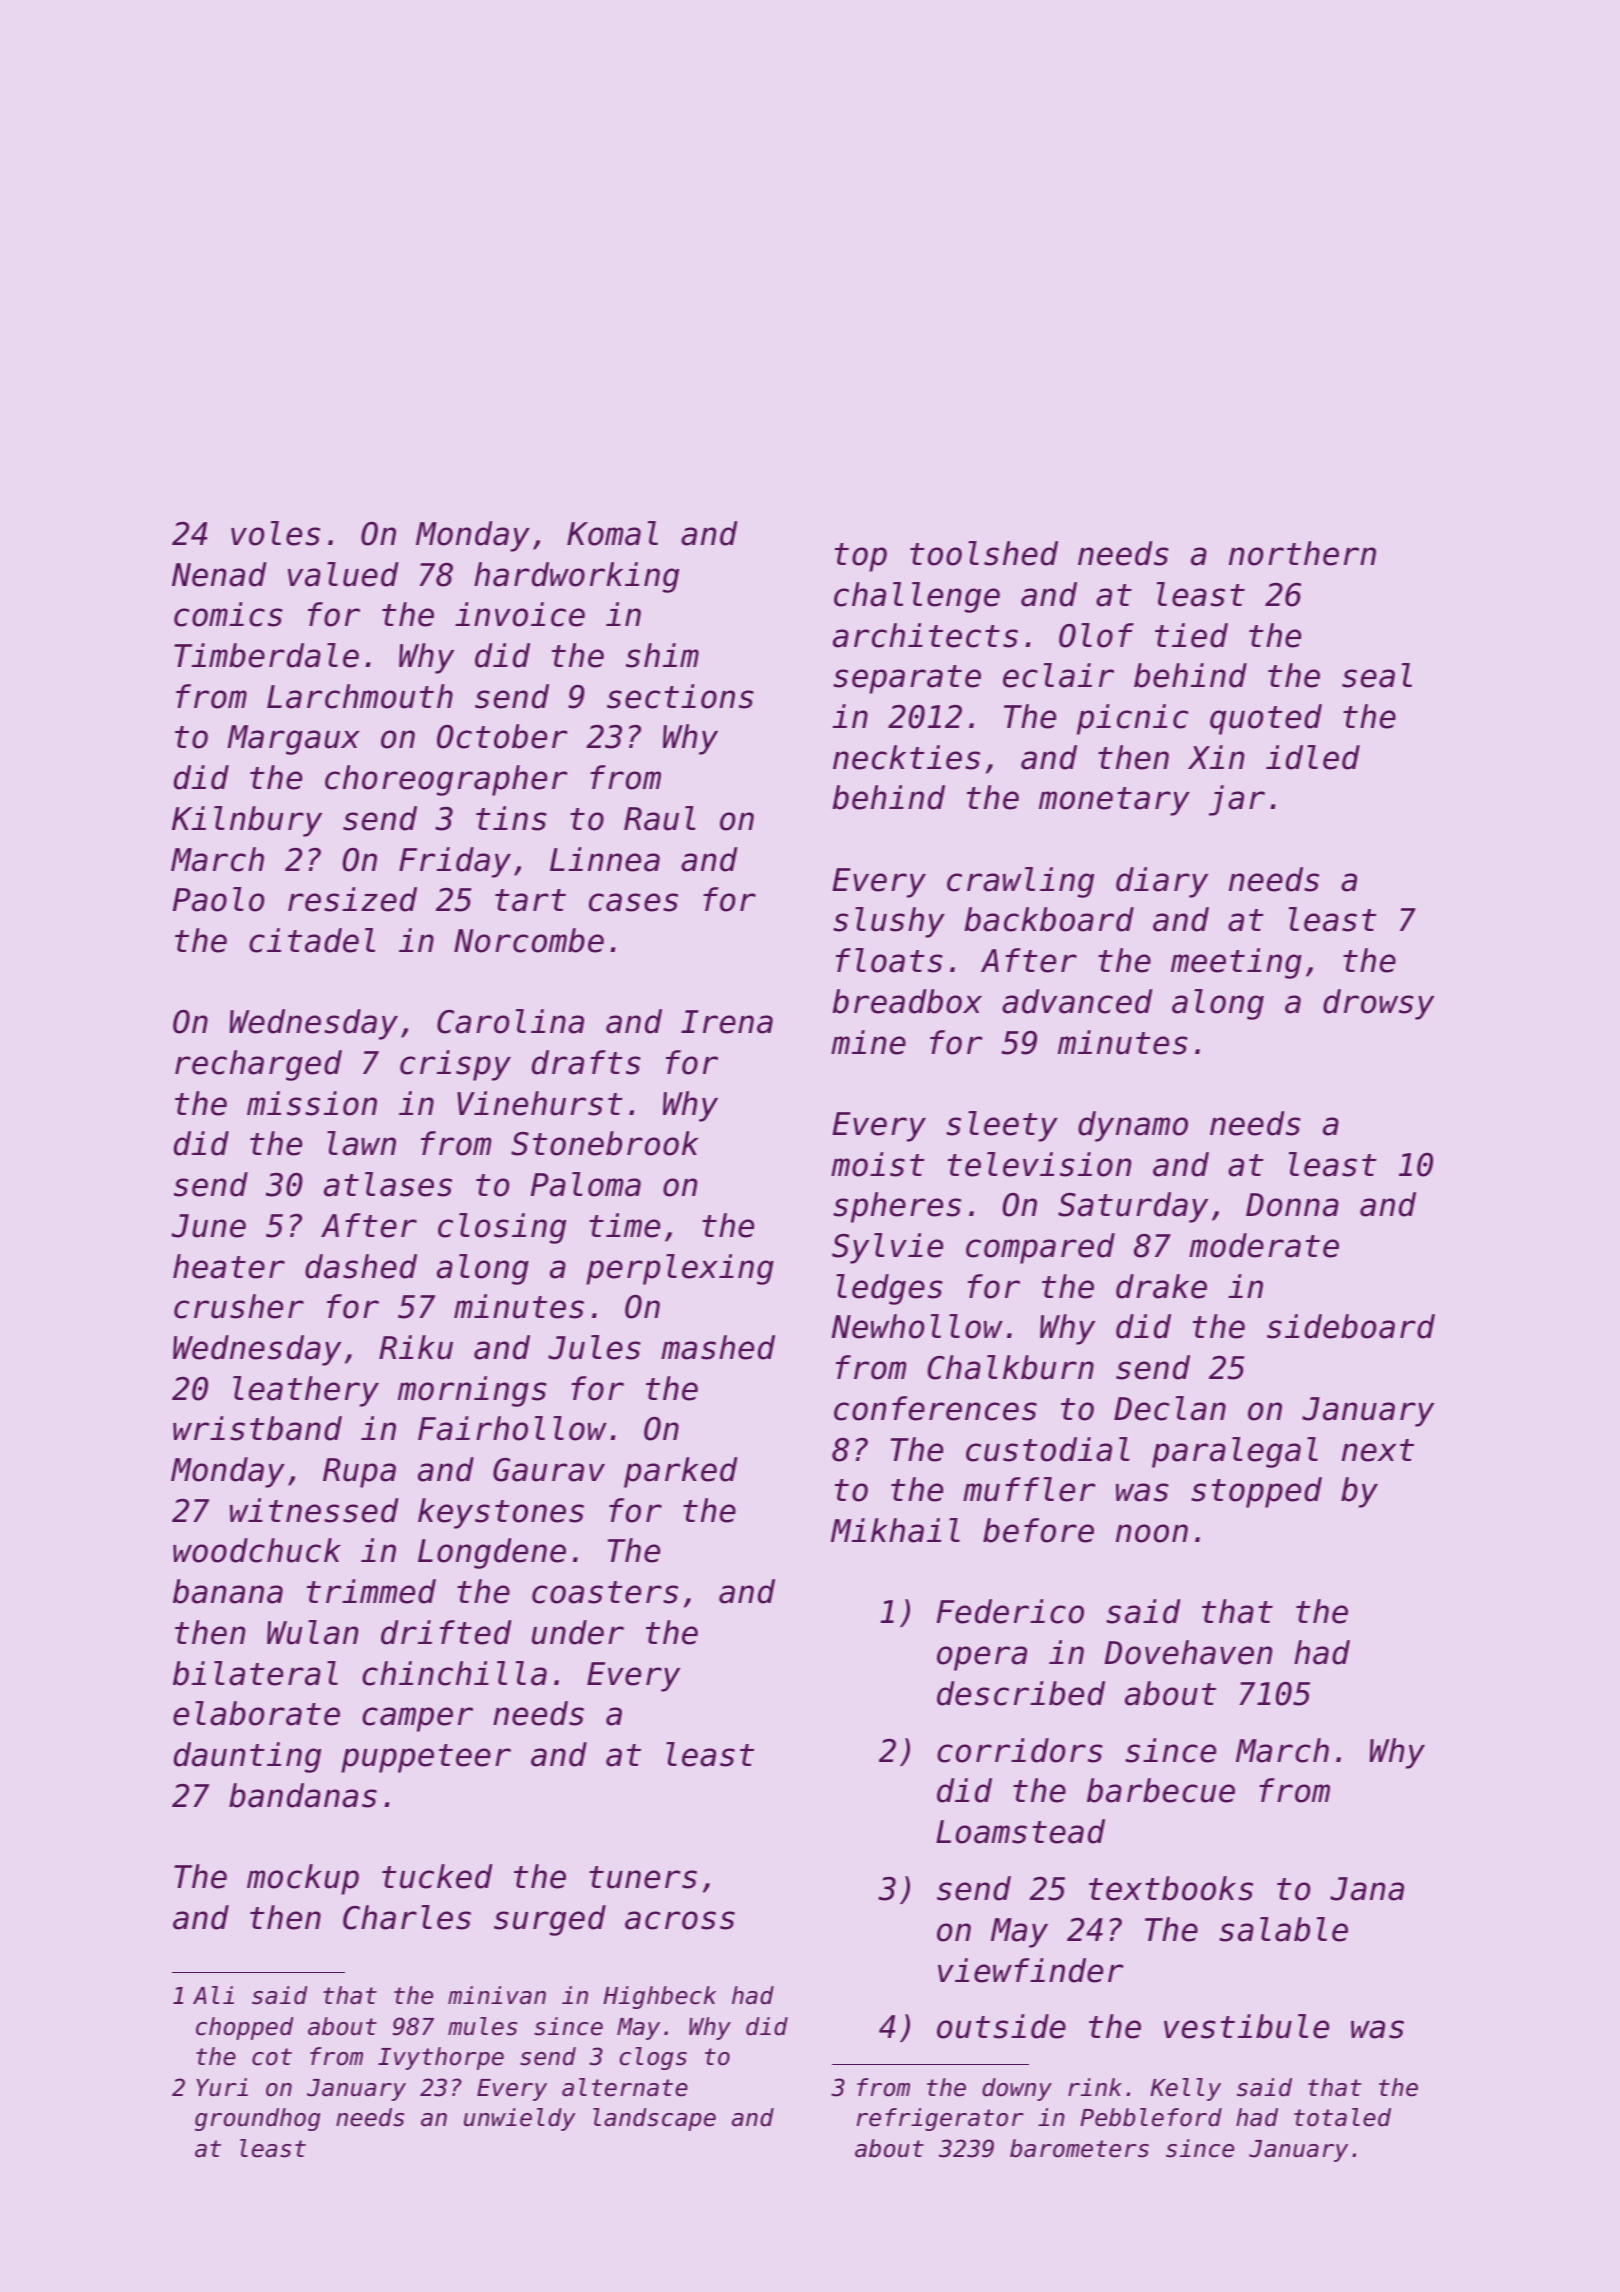 Image resolution: width=1620 pixels, height=2292 pixels. Describe the element at coordinates (1188, 1652) in the document. I see `Dovehaven` at that location.
